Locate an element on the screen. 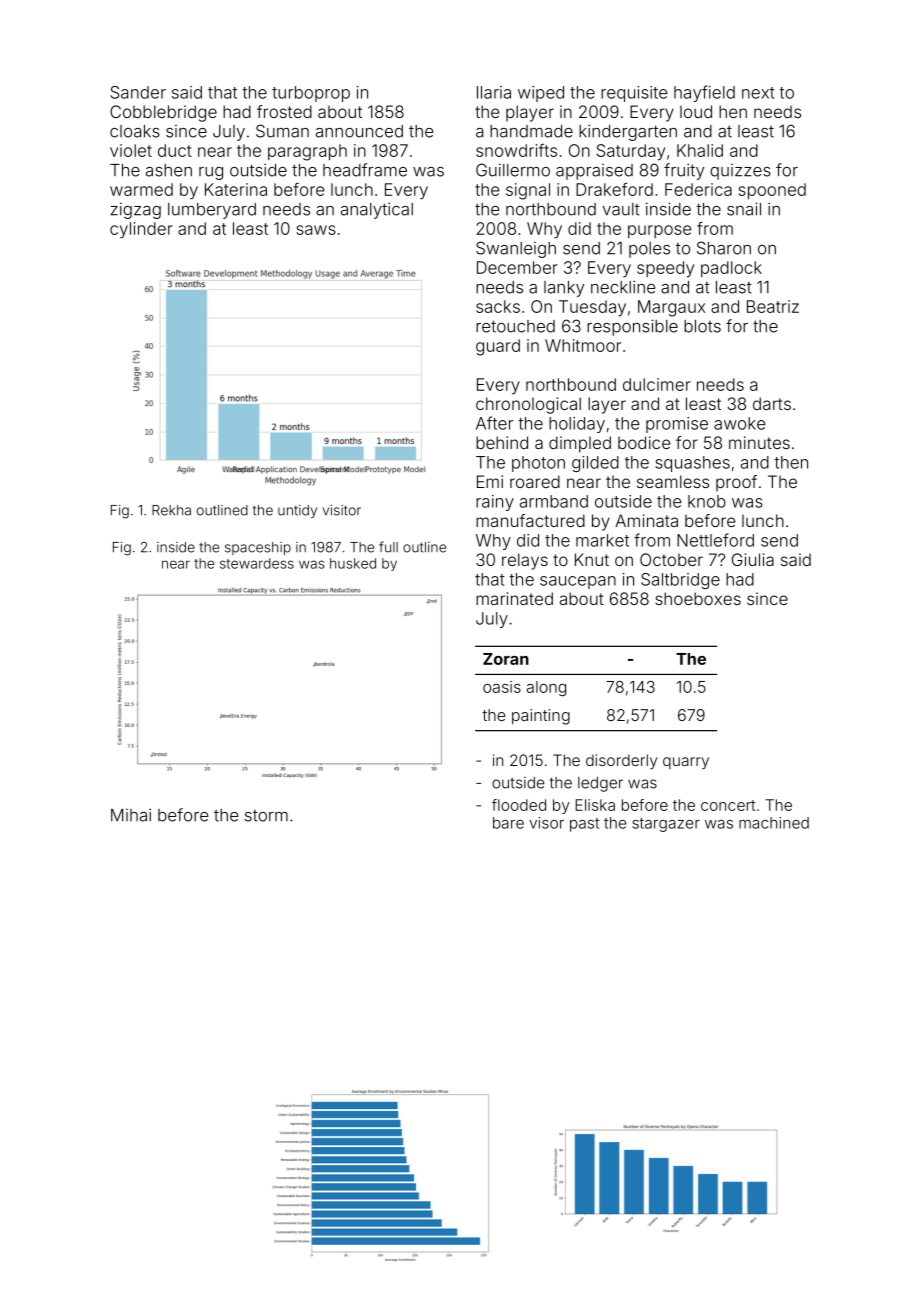 Image resolution: width=924 pixels, height=1308 pixels. Giulia is located at coordinates (753, 559).
